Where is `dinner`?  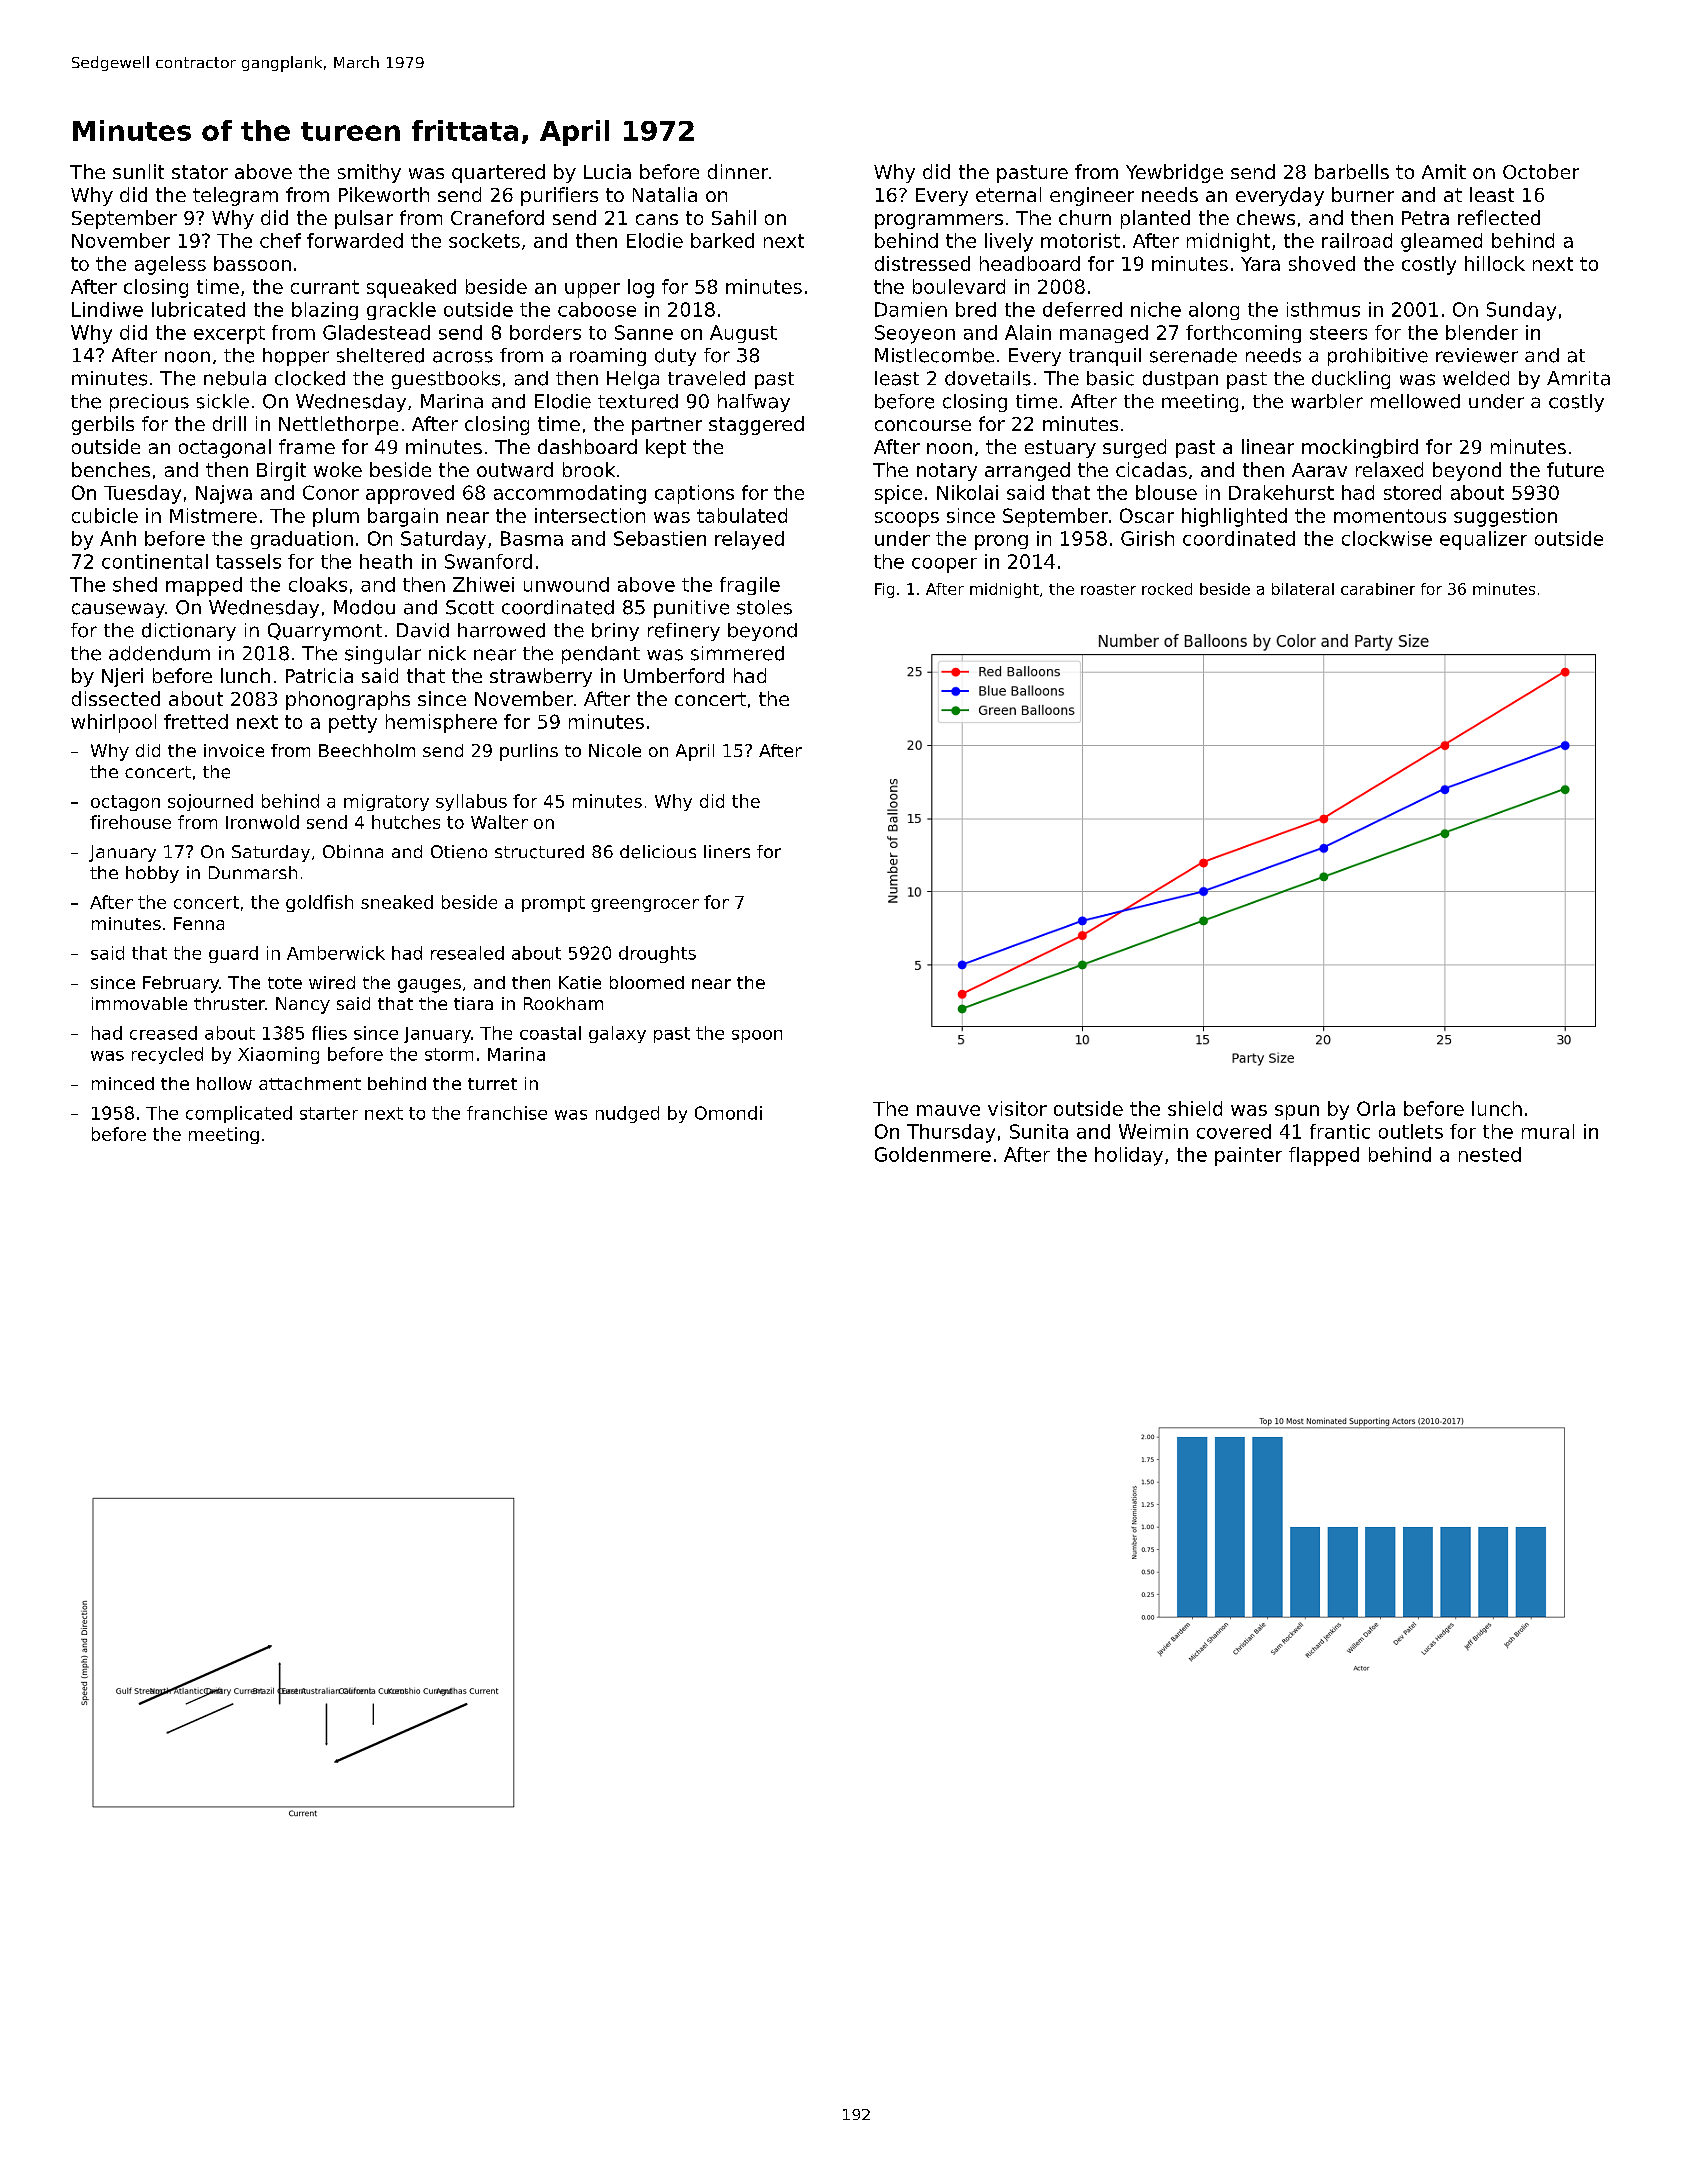
dinner is located at coordinates (738, 171).
